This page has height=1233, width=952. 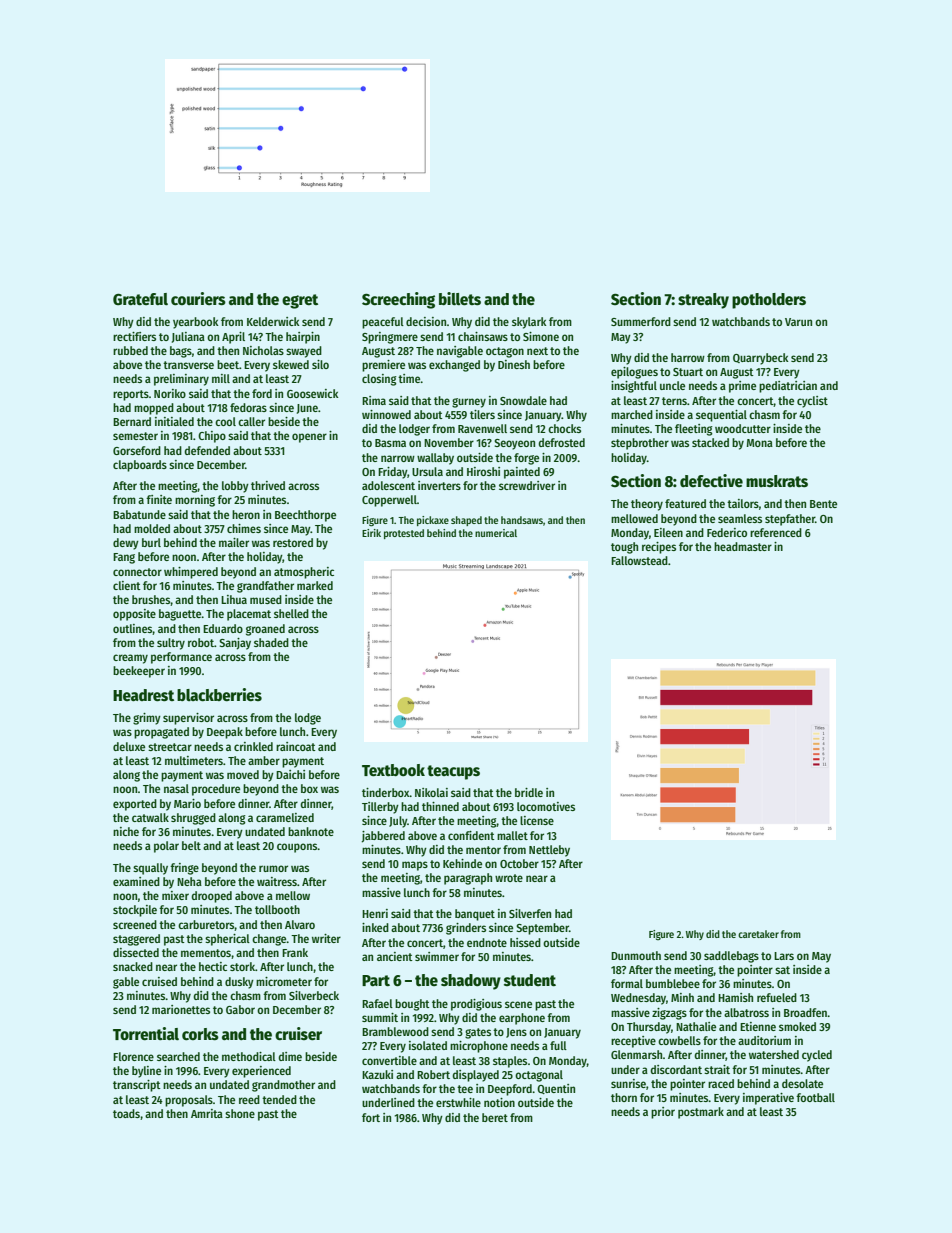 What do you see at coordinates (758, 934) in the page?
I see `caretaker` at bounding box center [758, 934].
